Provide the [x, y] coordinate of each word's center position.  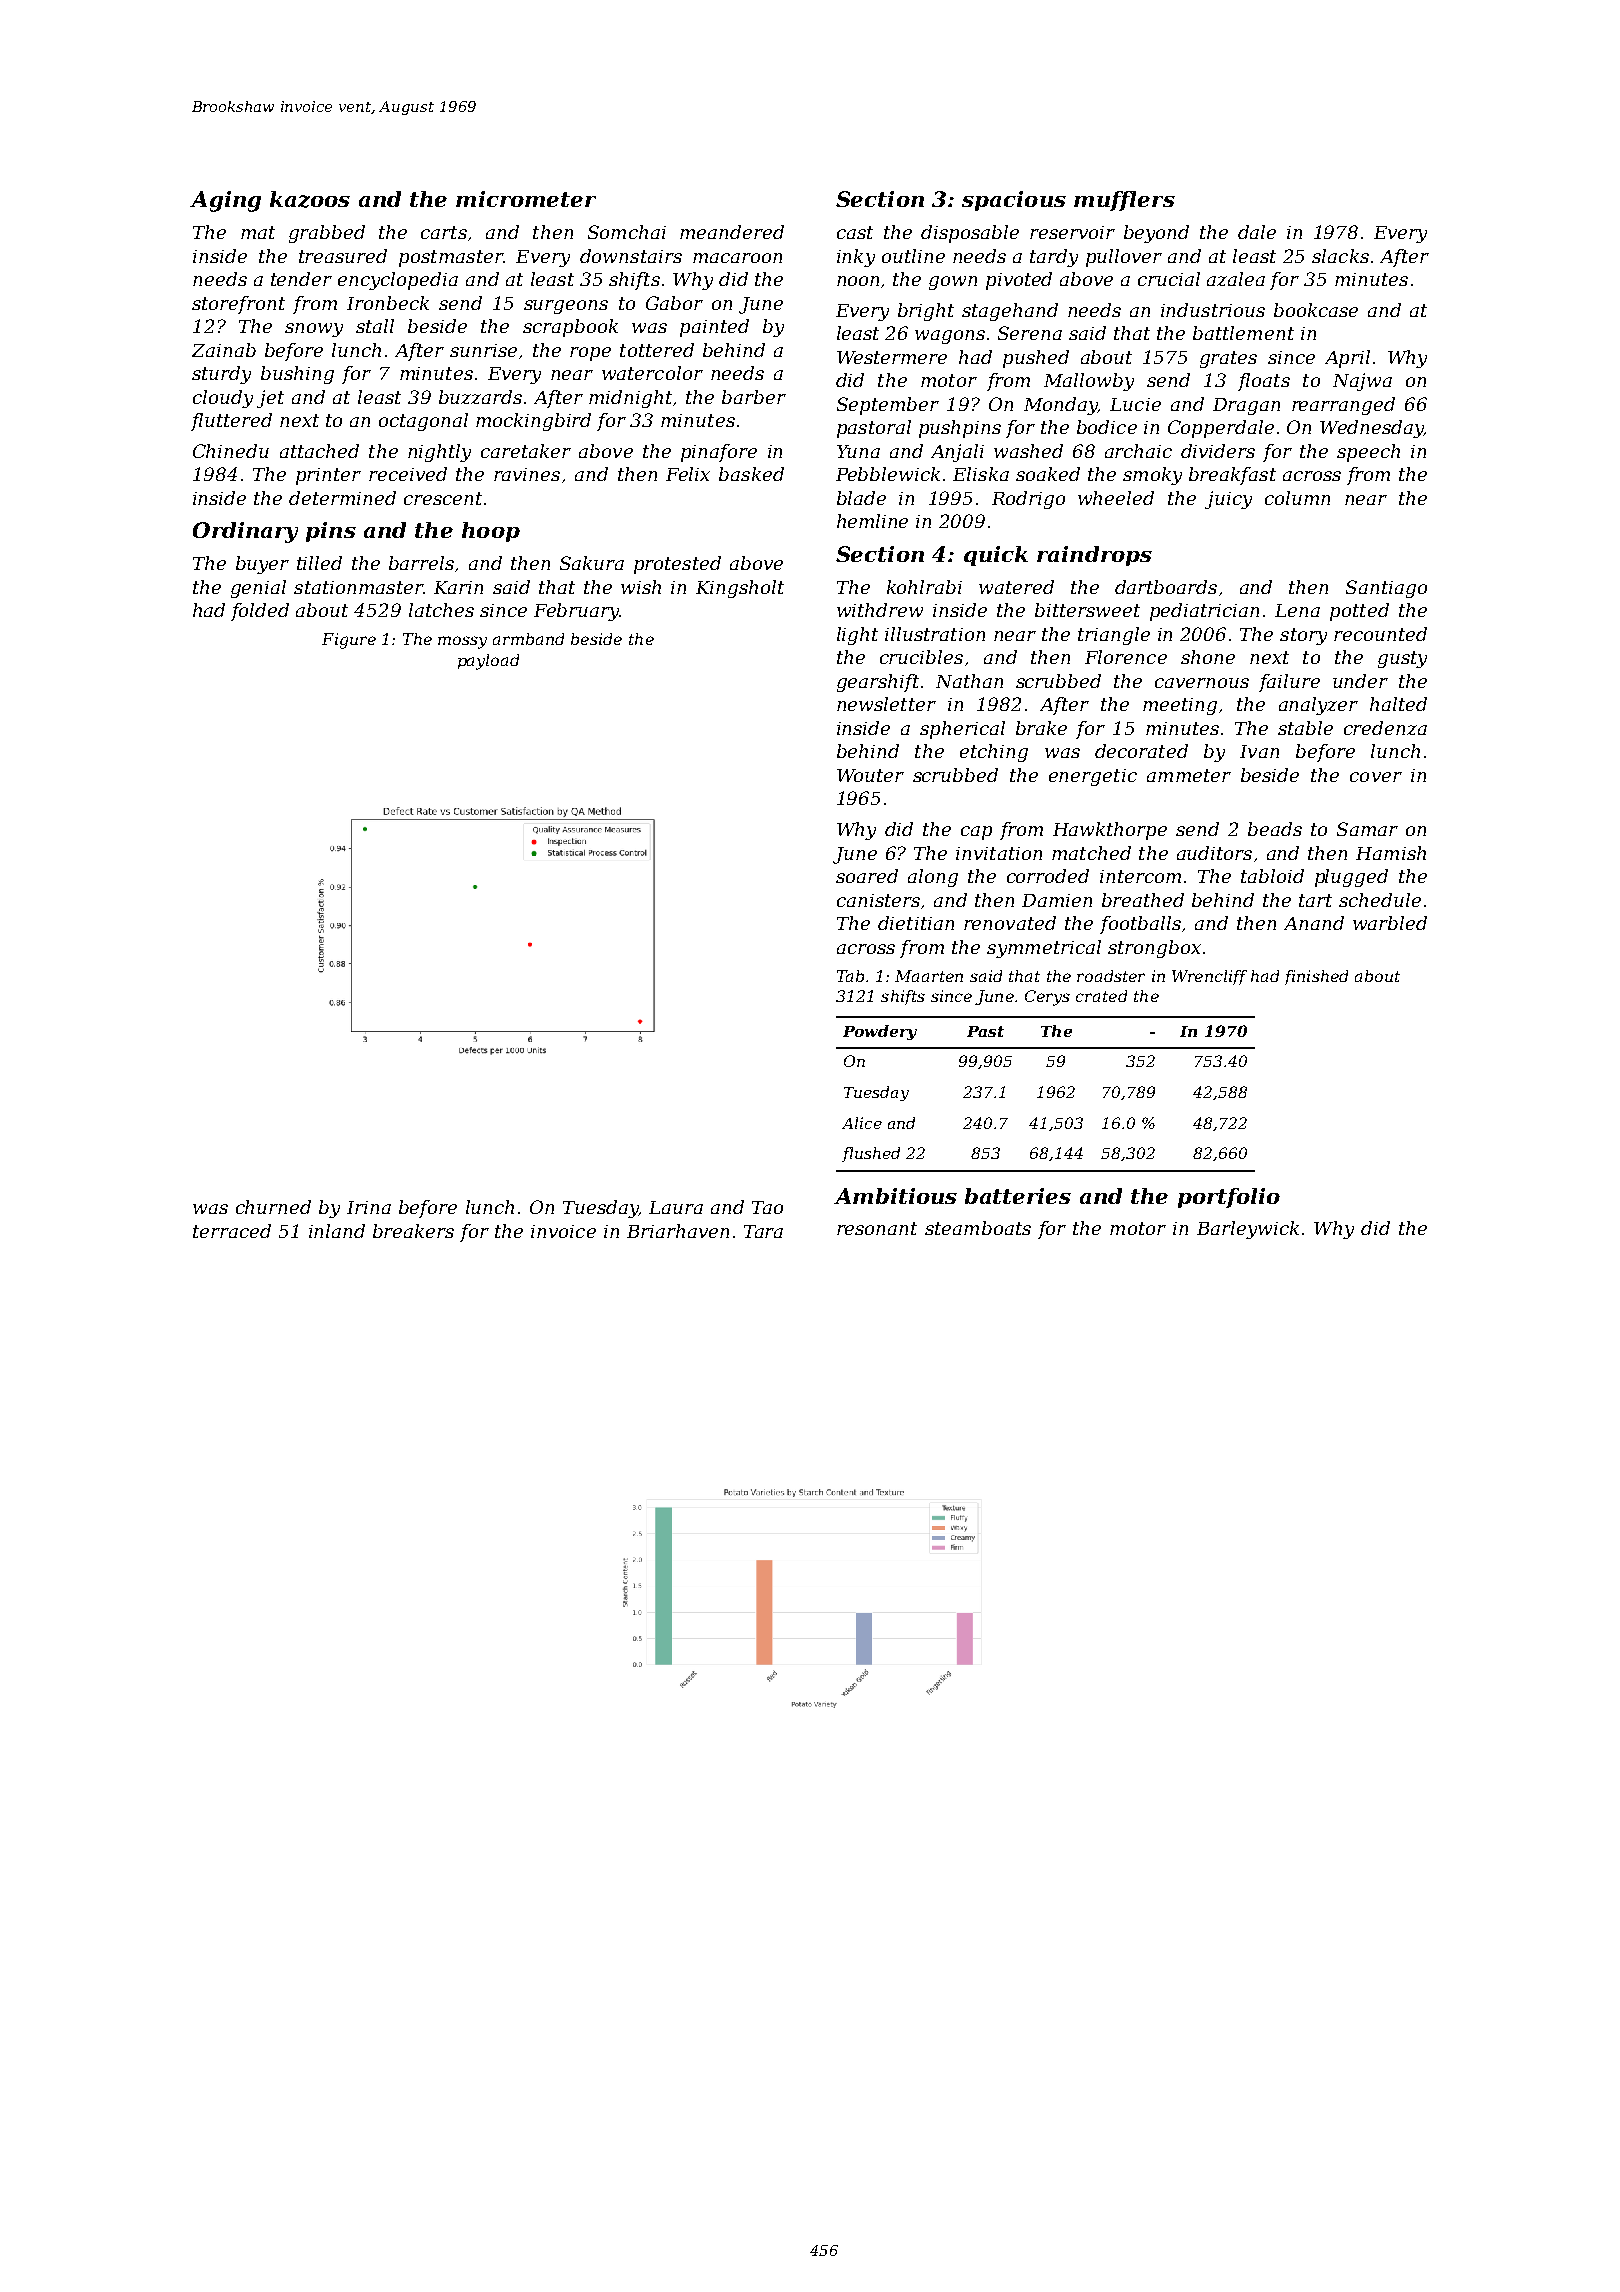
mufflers [1124, 201]
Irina [369, 1207]
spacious [1014, 201]
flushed [871, 1154]
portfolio [1229, 1198]
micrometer [526, 199]
